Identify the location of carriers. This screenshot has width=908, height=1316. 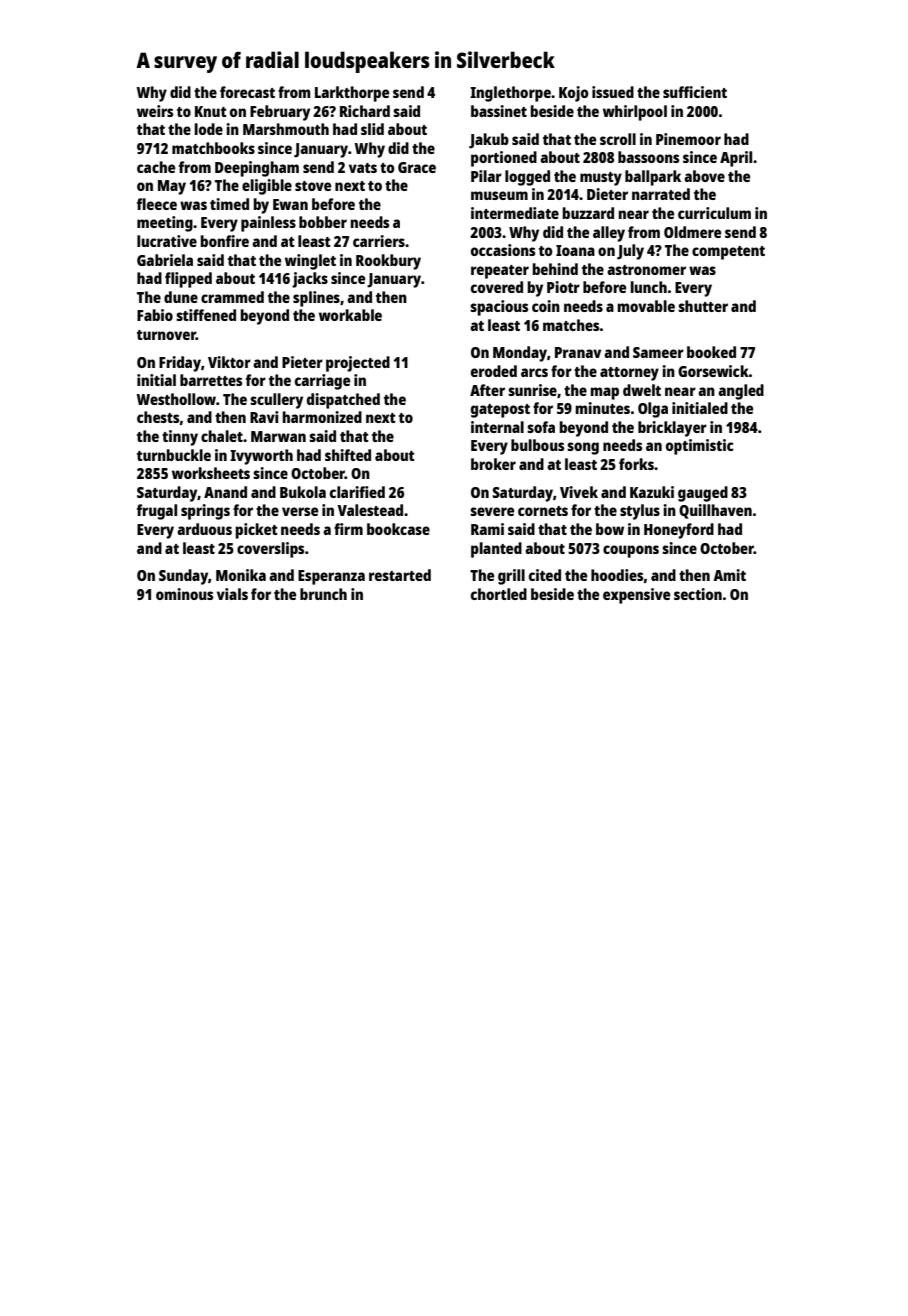
(379, 241).
